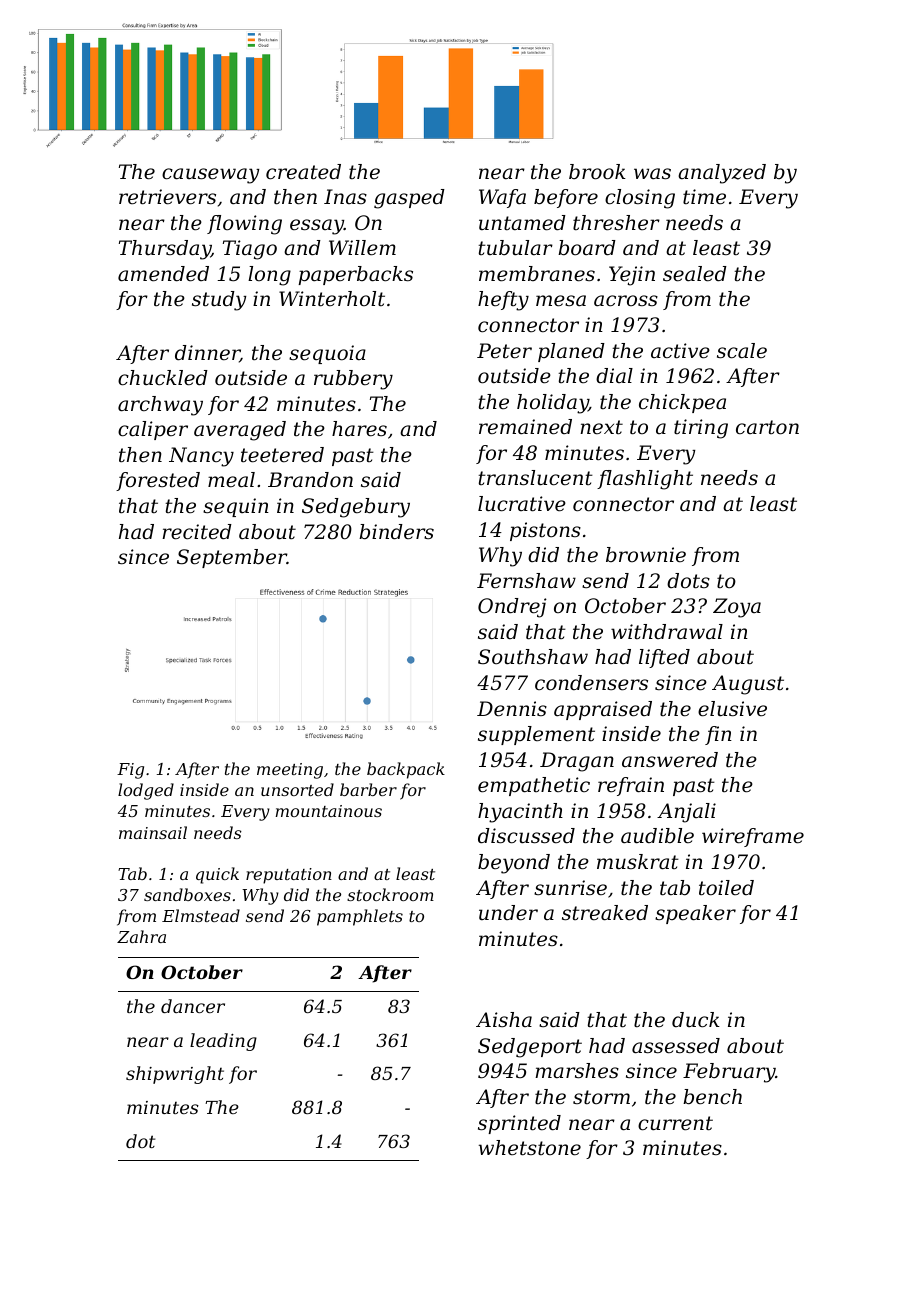 This screenshot has width=924, height=1311. Describe the element at coordinates (406, 770) in the screenshot. I see `backpack` at that location.
